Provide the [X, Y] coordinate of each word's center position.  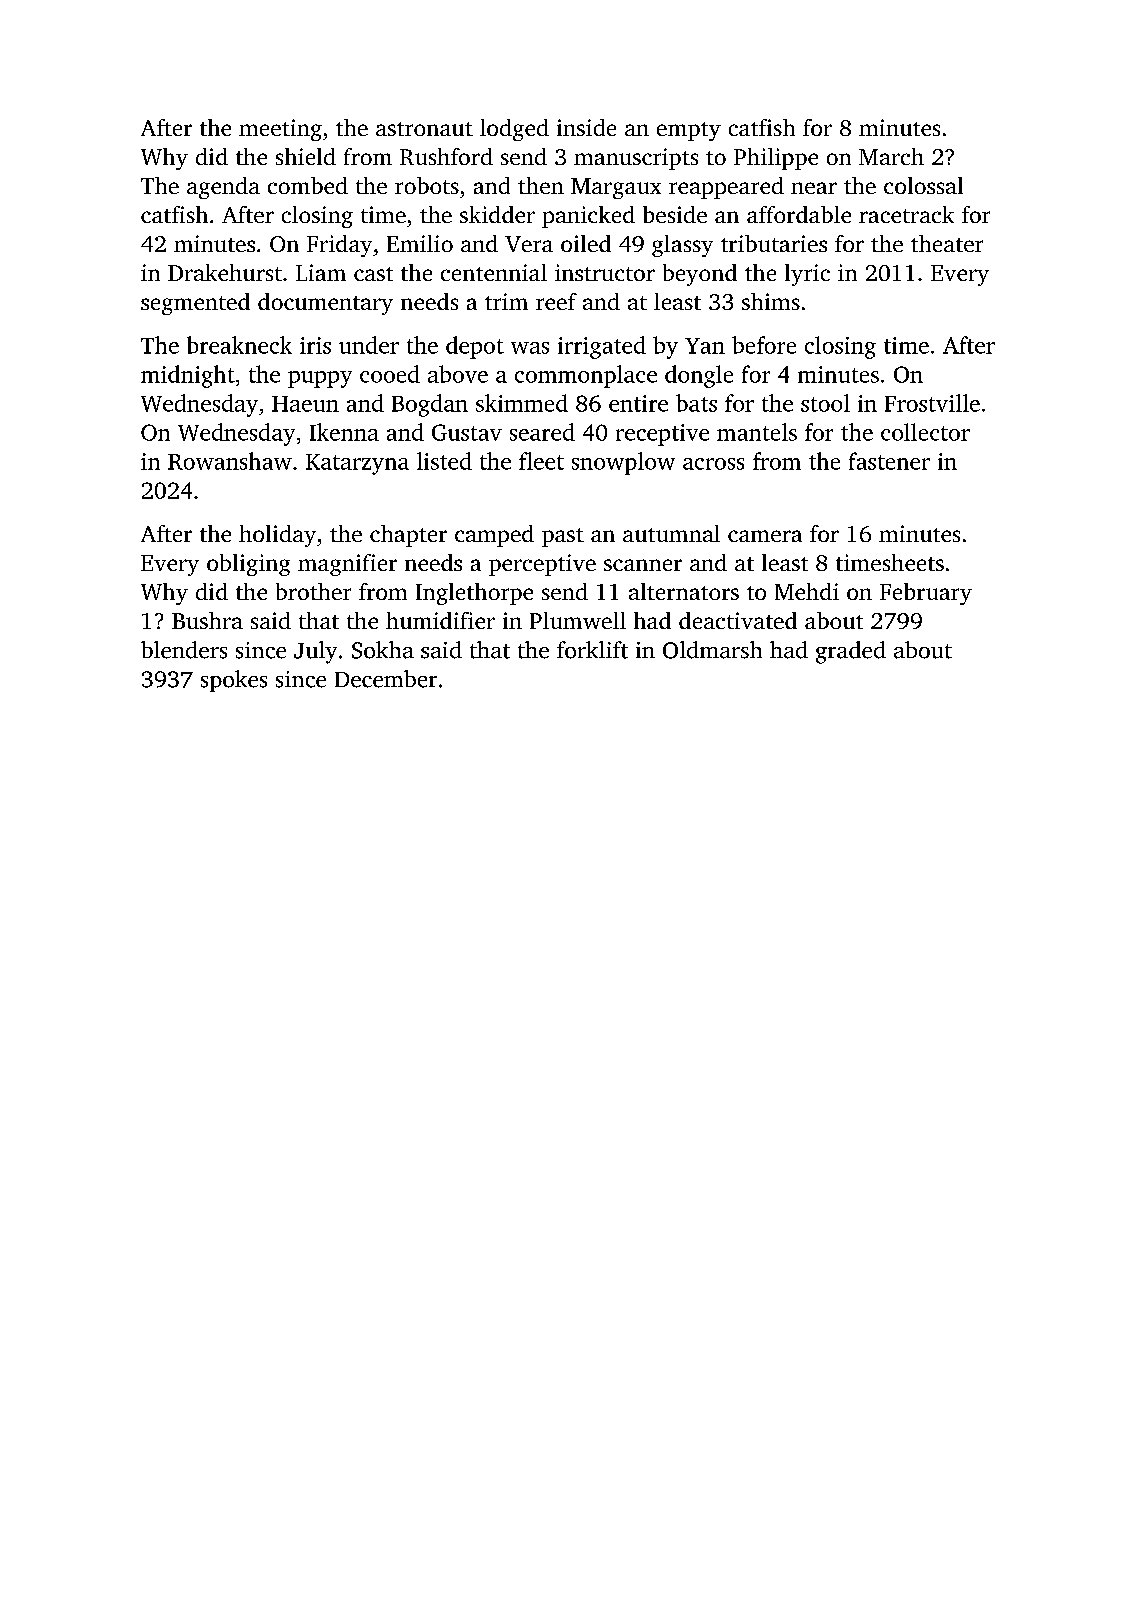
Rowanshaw [230, 461]
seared [542, 432]
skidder [497, 214]
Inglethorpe [474, 594]
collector [925, 432]
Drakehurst [225, 272]
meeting [280, 130]
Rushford [446, 156]
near [814, 188]
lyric [807, 275]
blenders [184, 650]
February [926, 594]
